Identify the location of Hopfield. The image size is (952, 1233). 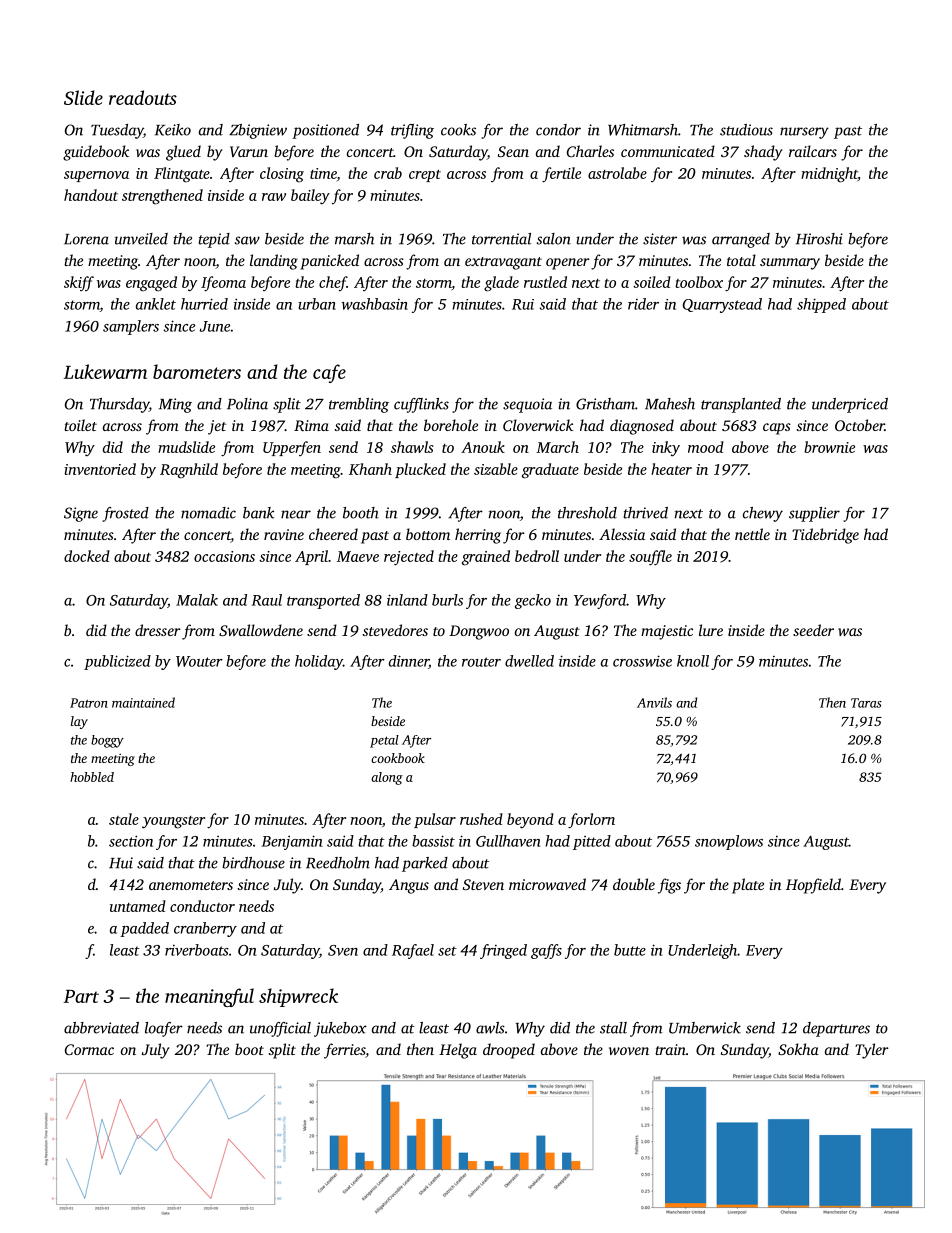
(813, 886).
